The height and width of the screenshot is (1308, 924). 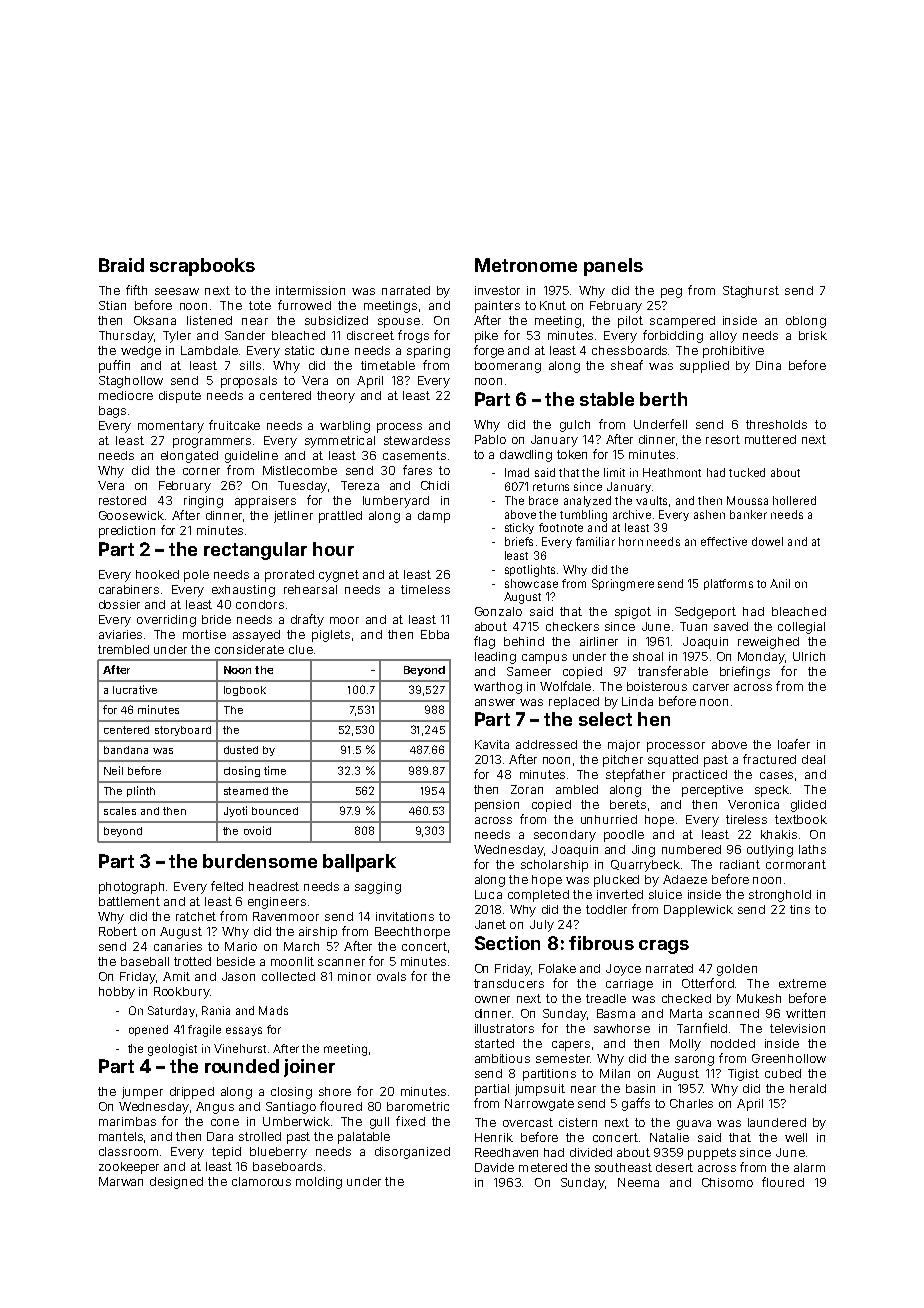 What do you see at coordinates (245, 691) in the screenshot?
I see `logbook` at bounding box center [245, 691].
